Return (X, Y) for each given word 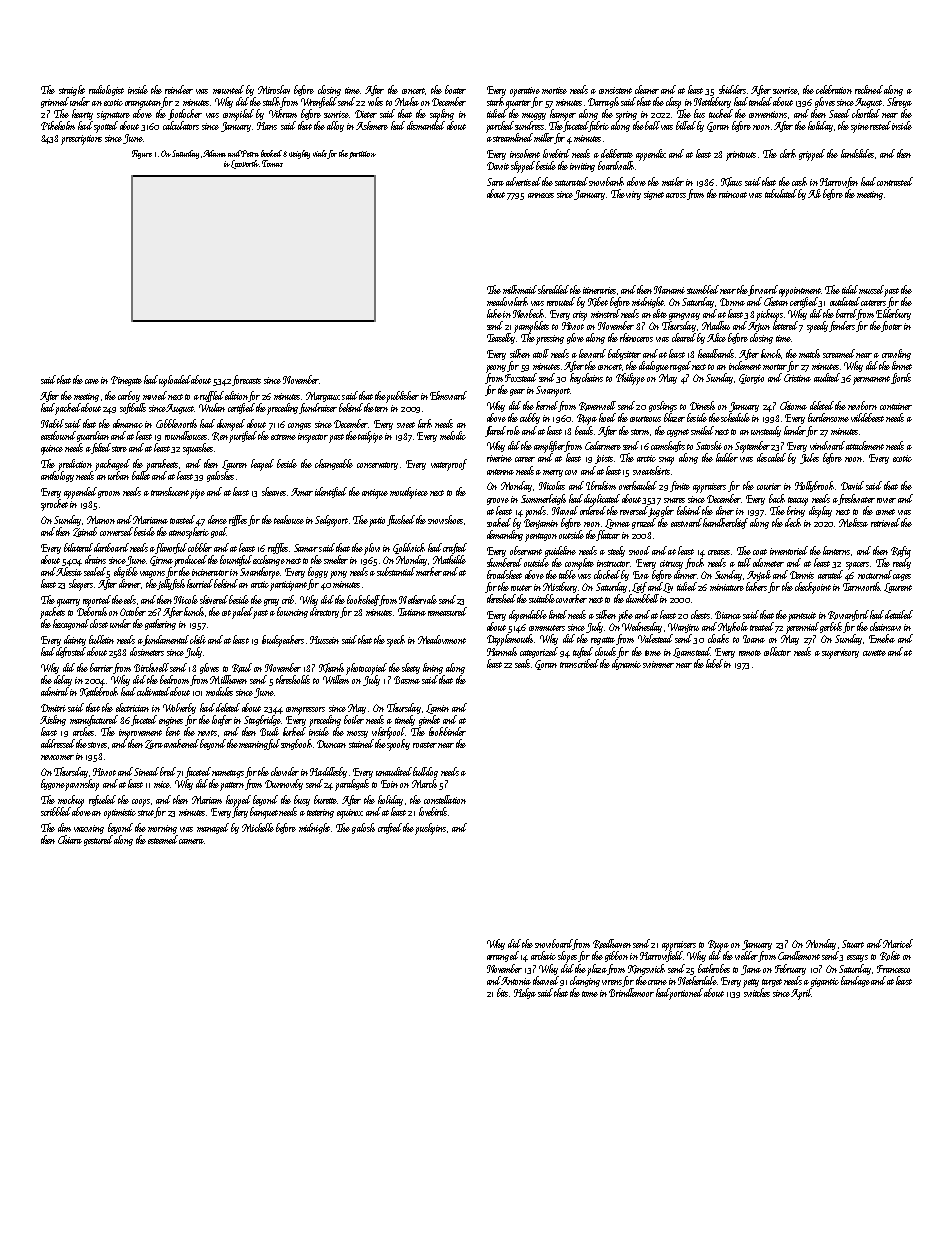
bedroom (174, 679)
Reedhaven (612, 944)
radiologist (106, 90)
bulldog (425, 772)
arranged (503, 956)
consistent (615, 90)
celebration (834, 89)
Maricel (898, 943)
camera (191, 841)
